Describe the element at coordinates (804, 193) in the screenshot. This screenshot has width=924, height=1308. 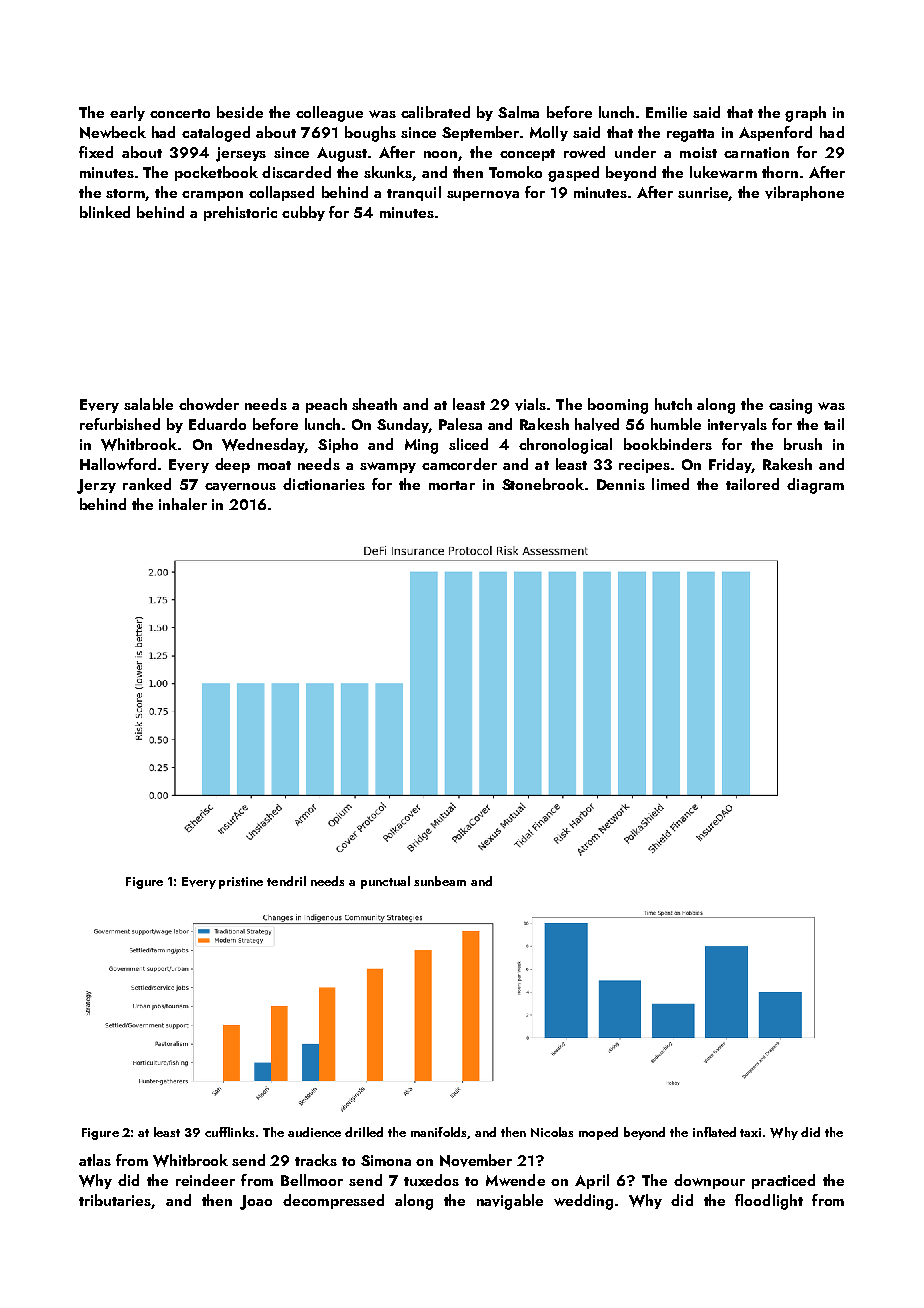
I see `vibraphone` at that location.
